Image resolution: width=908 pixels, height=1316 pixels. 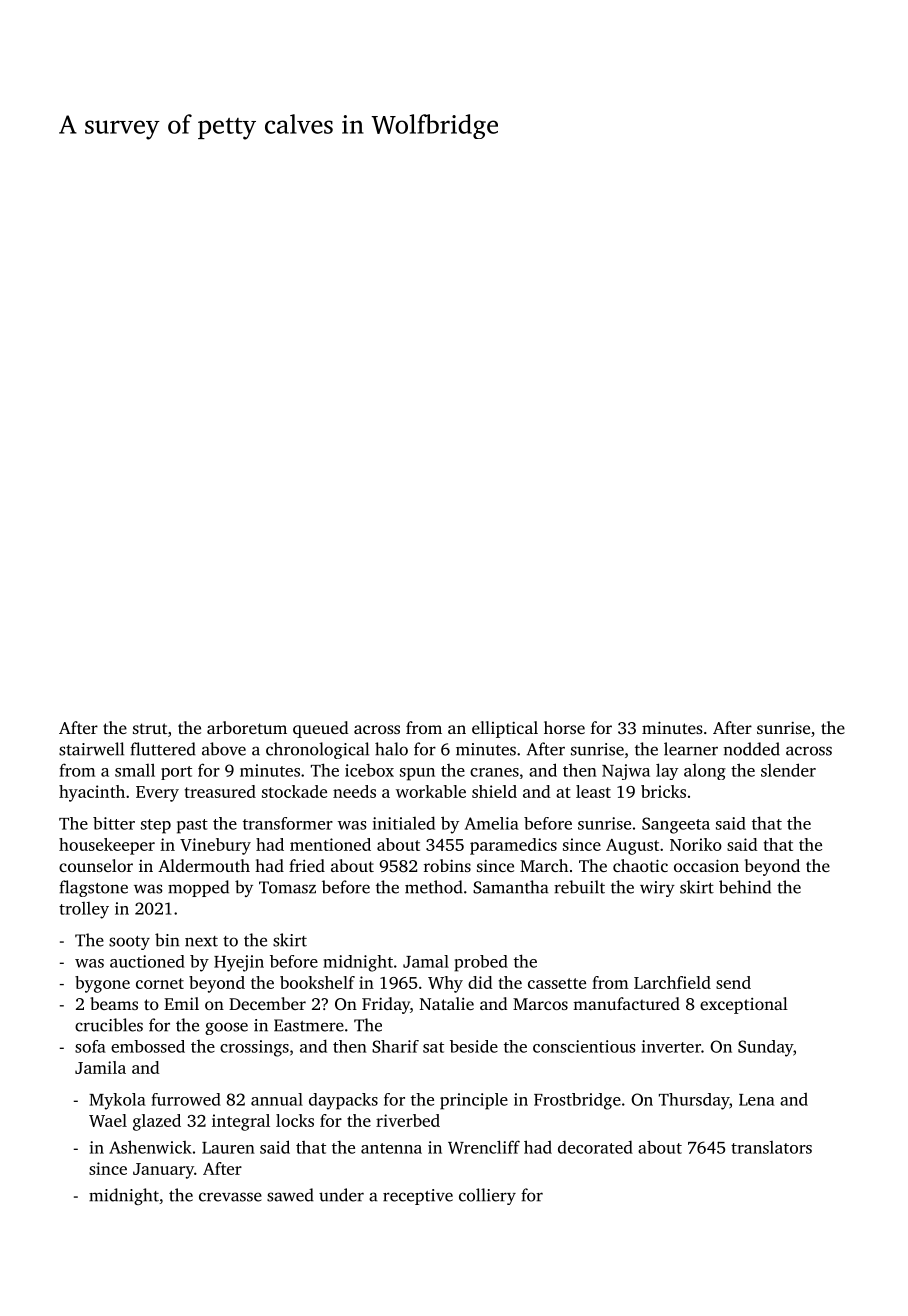 What do you see at coordinates (224, 749) in the screenshot?
I see `above` at bounding box center [224, 749].
